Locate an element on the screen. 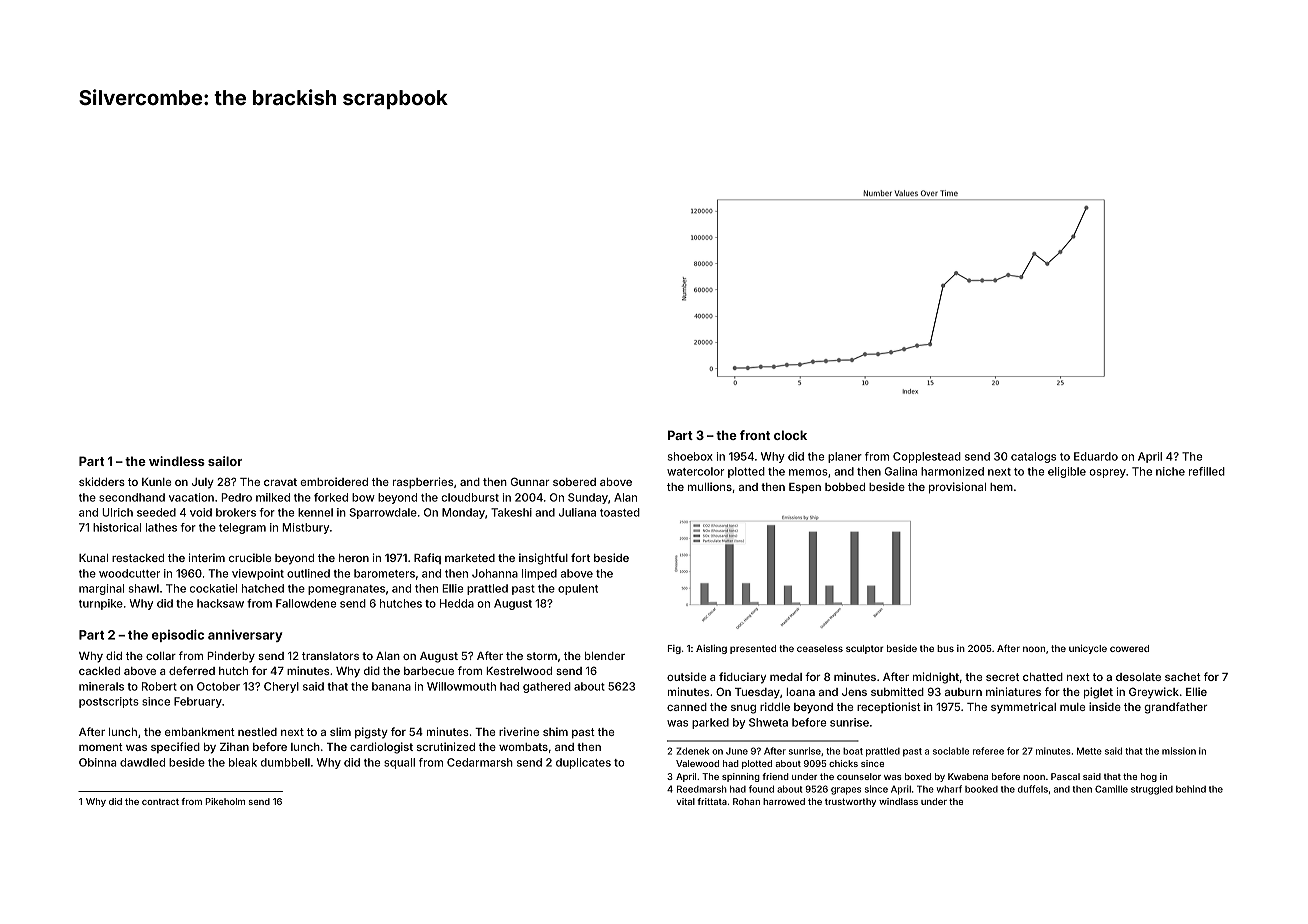 This screenshot has height=924, width=1308. grandfather is located at coordinates (1176, 708).
